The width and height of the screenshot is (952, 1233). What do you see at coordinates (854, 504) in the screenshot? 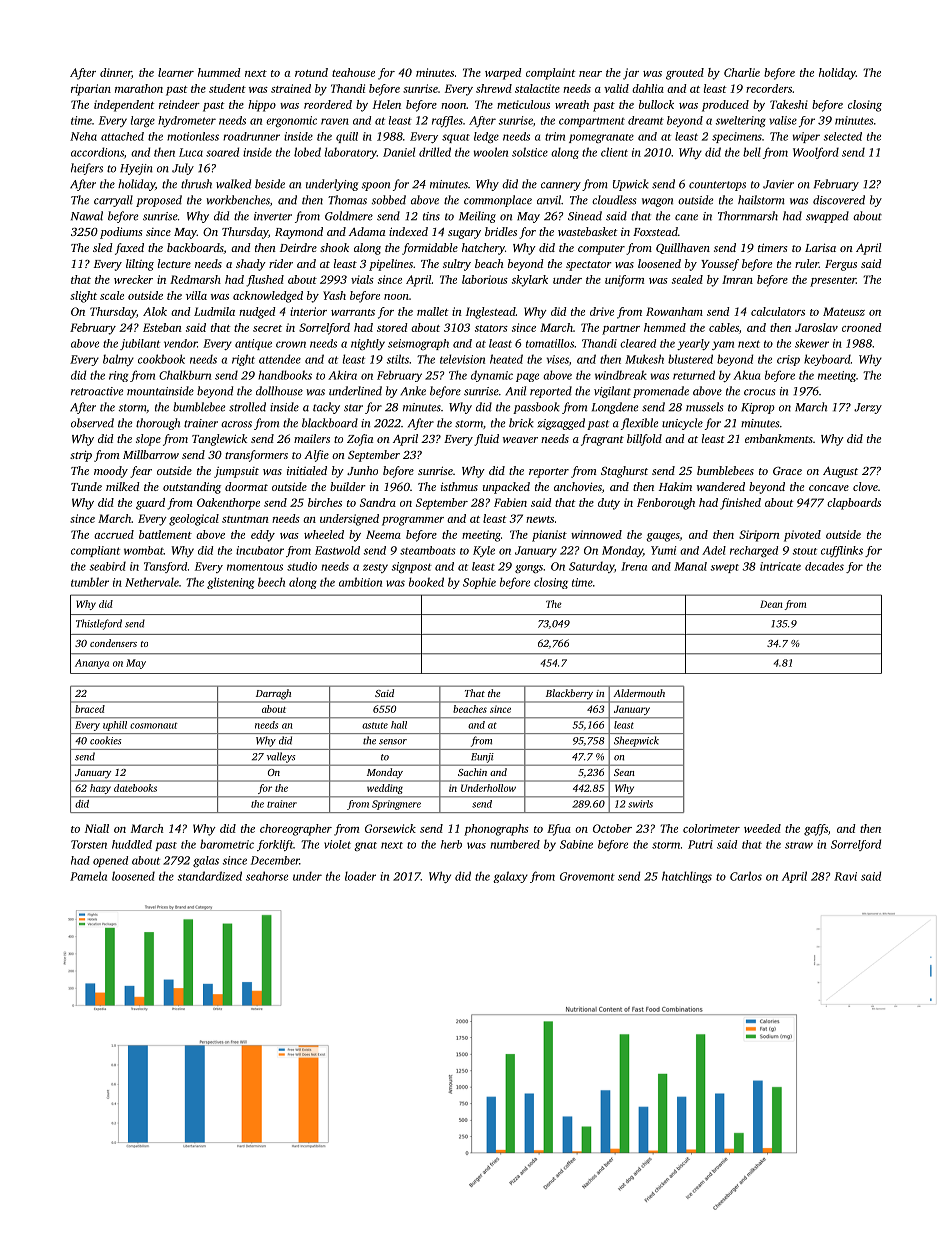
I see `clapboards` at bounding box center [854, 504].
